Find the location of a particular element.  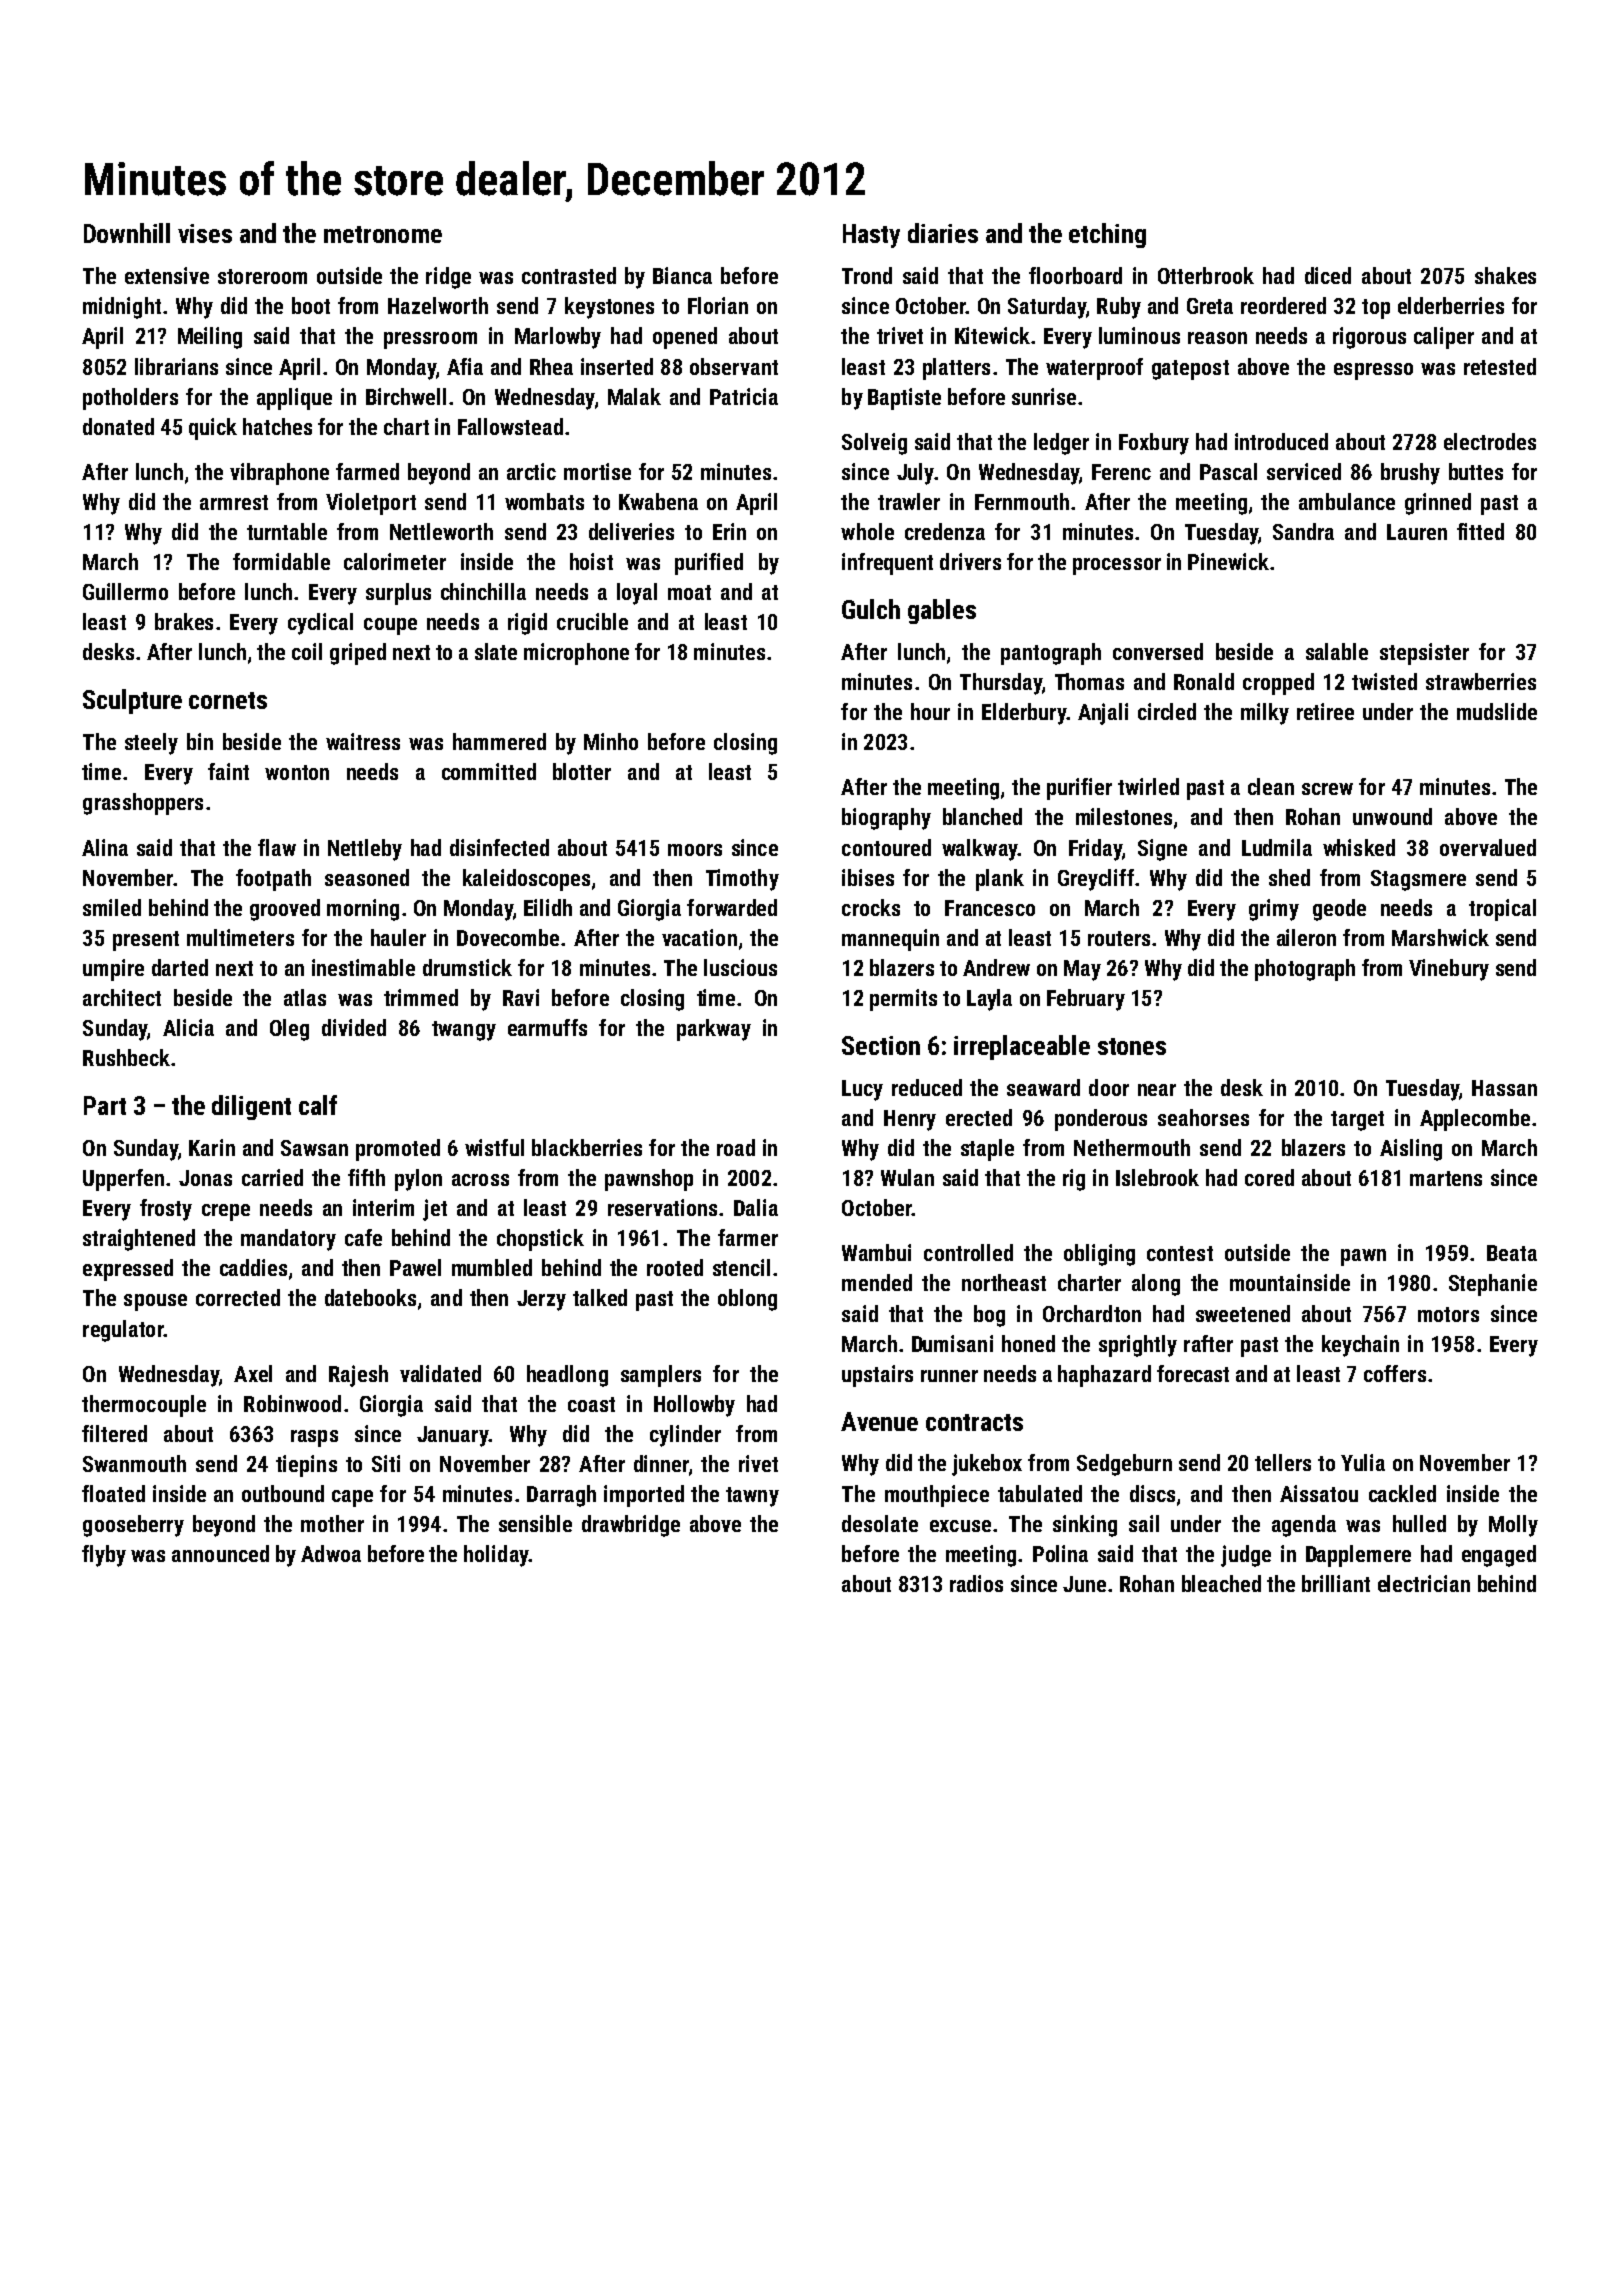

overvalued is located at coordinates (1488, 847).
